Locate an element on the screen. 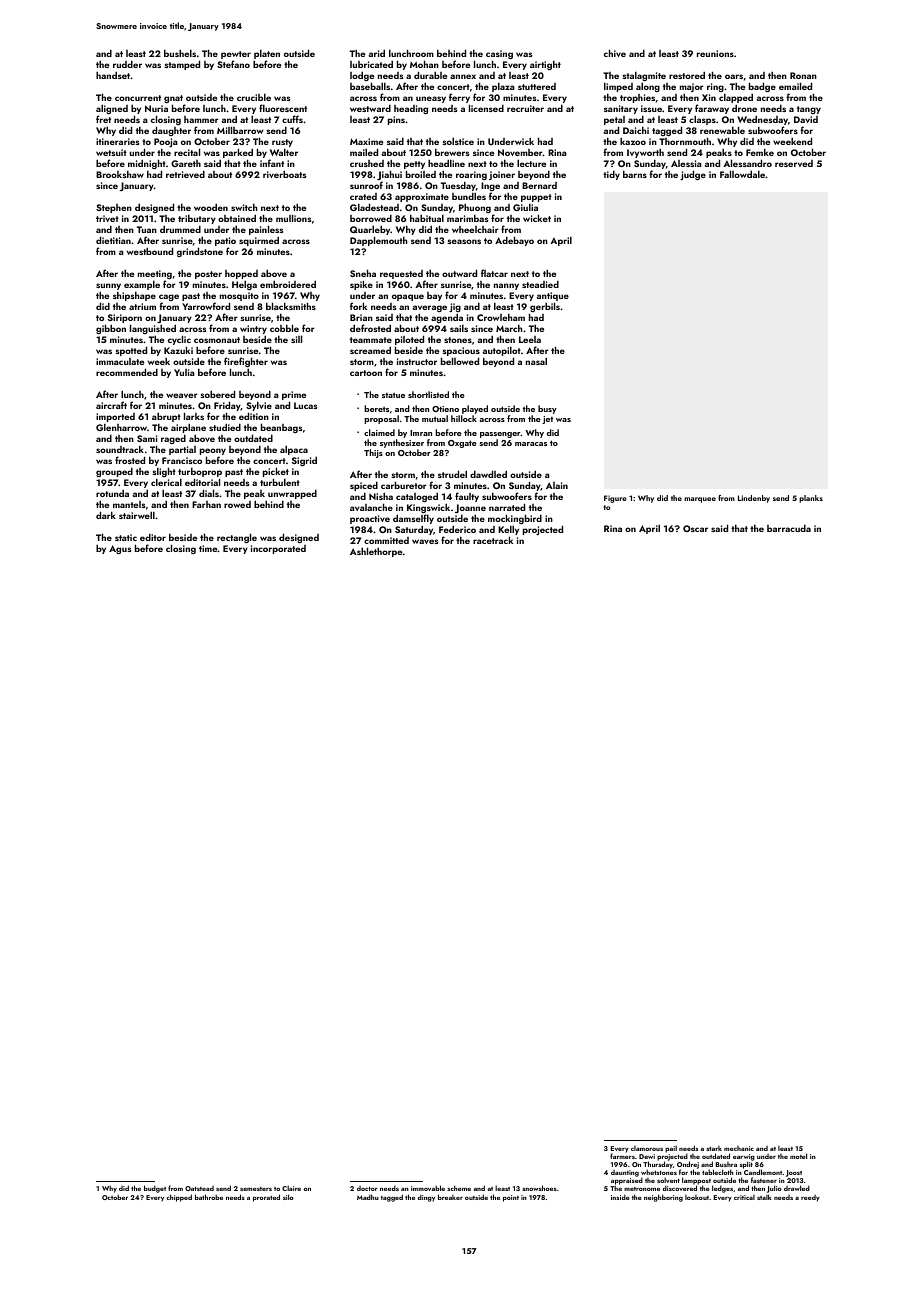  Leela is located at coordinates (530, 339).
